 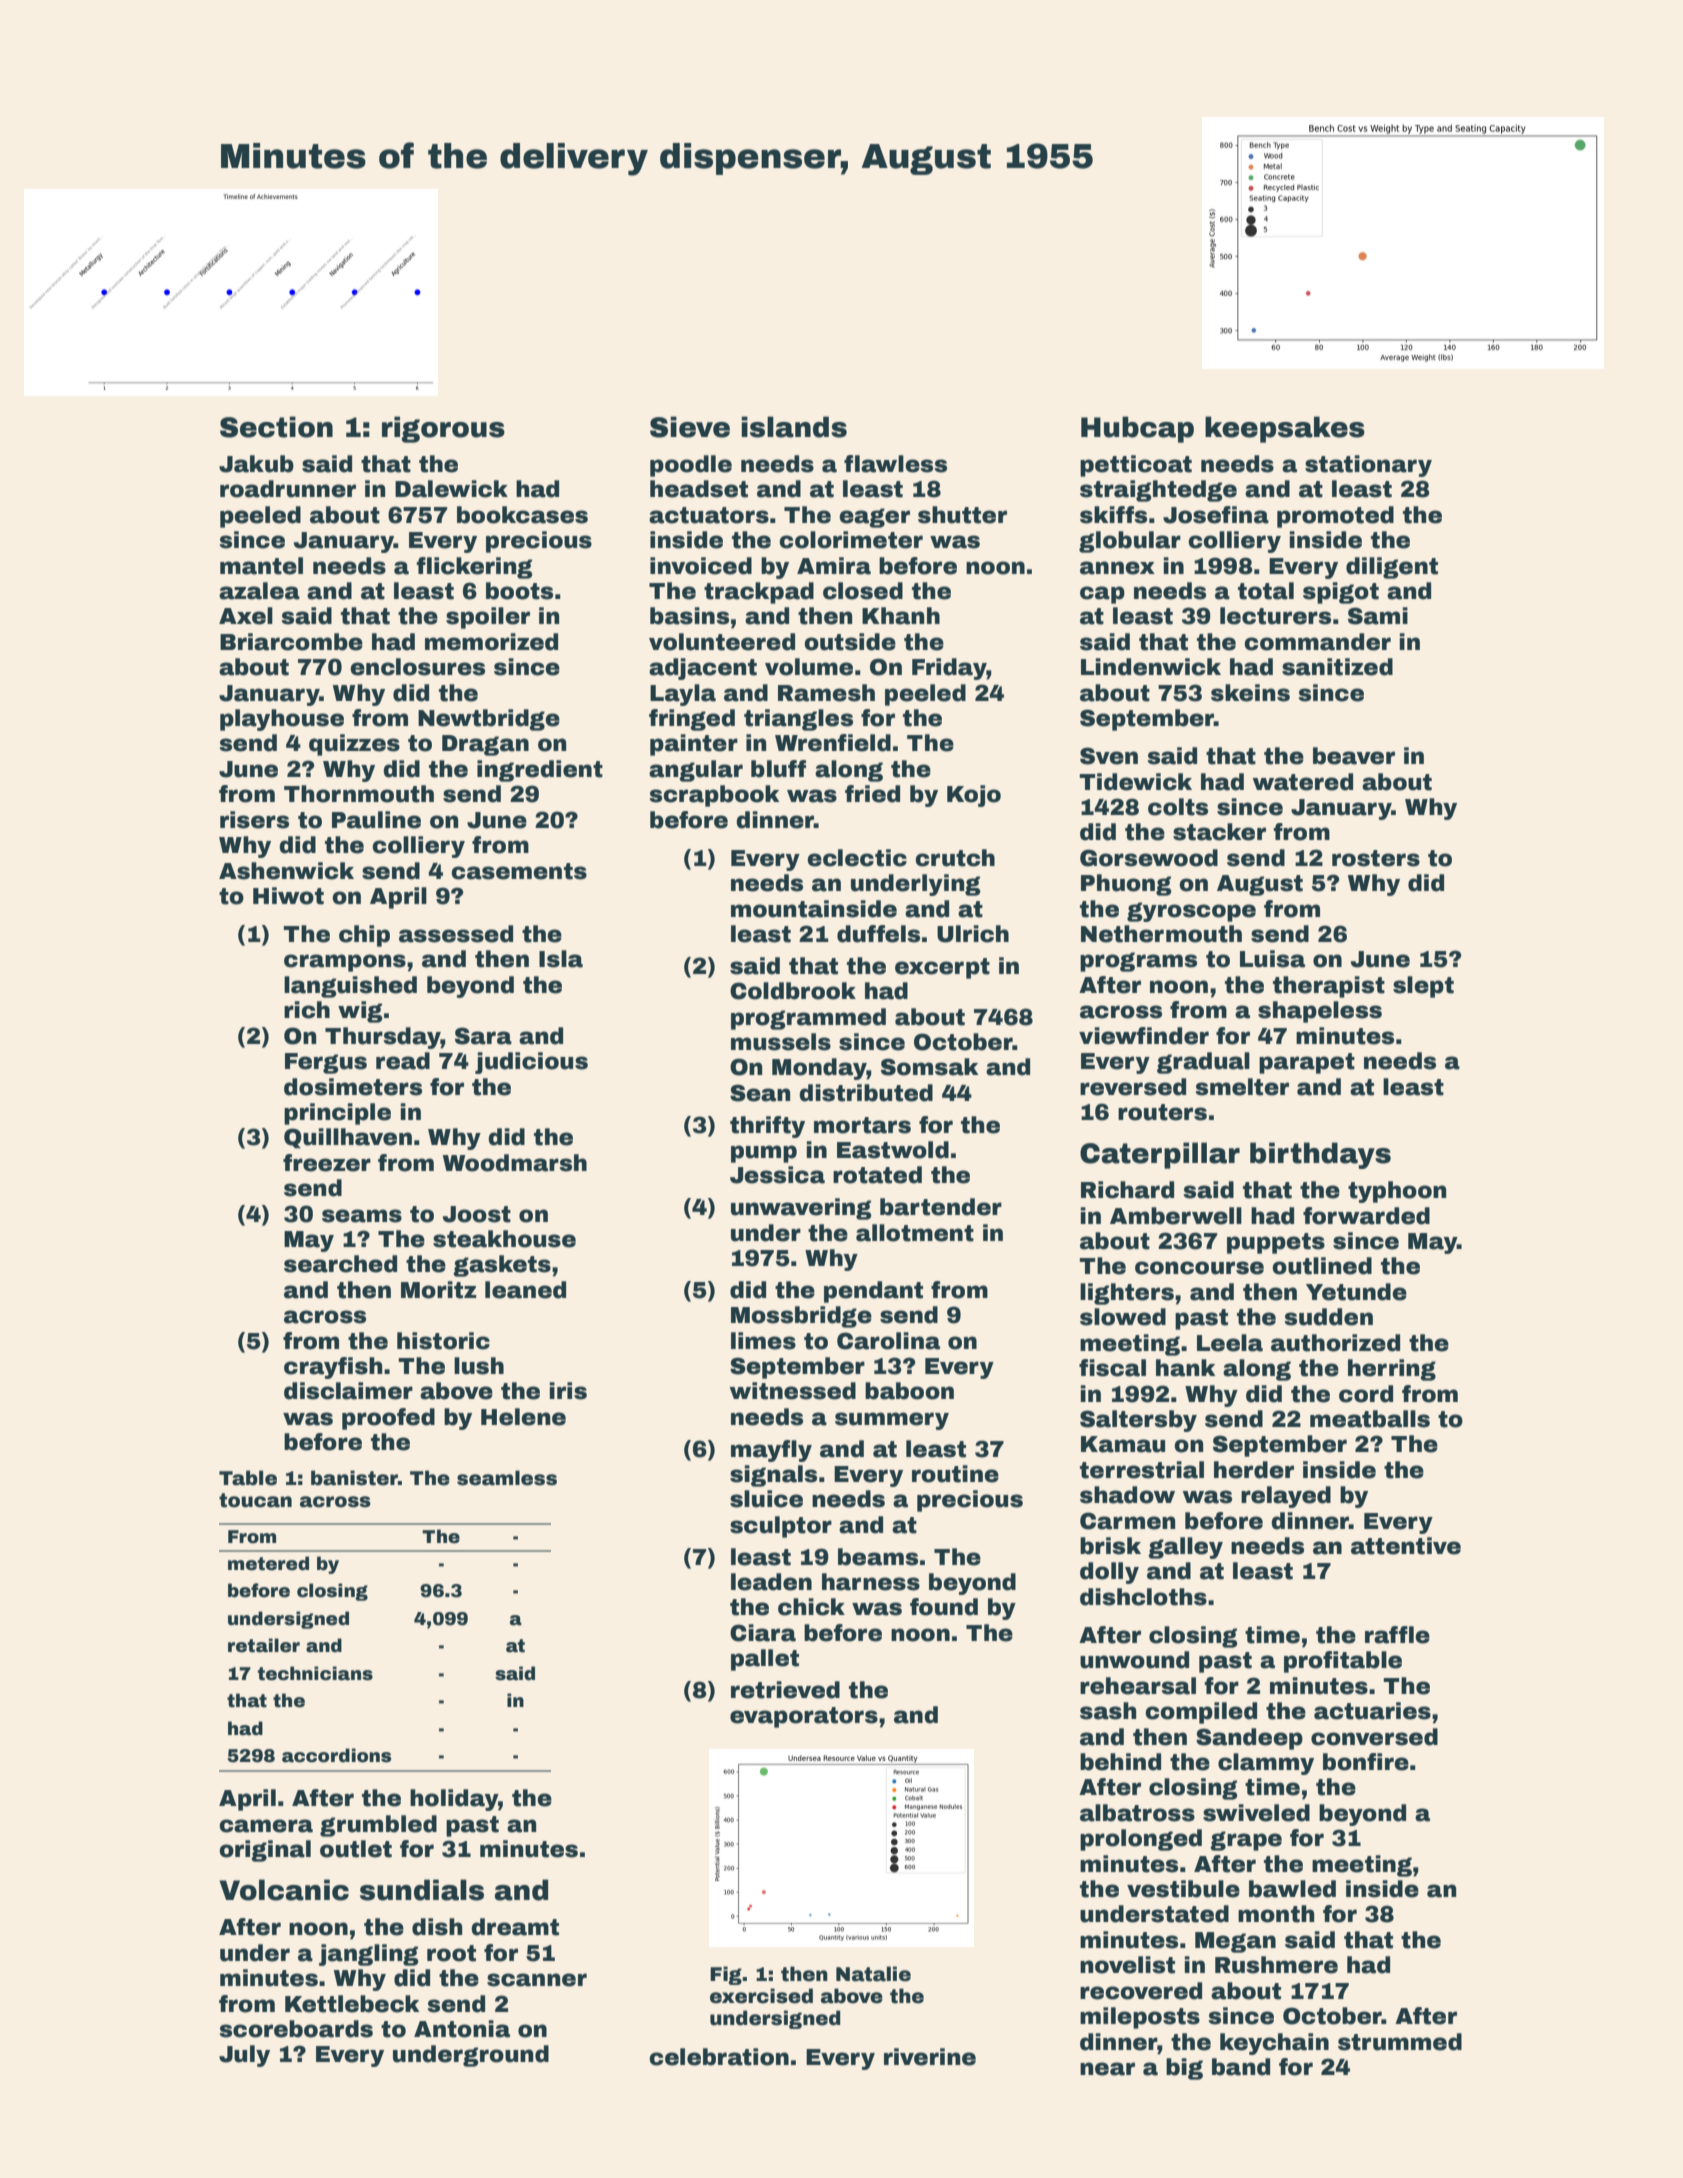 I want to click on programmed, so click(x=808, y=1019).
